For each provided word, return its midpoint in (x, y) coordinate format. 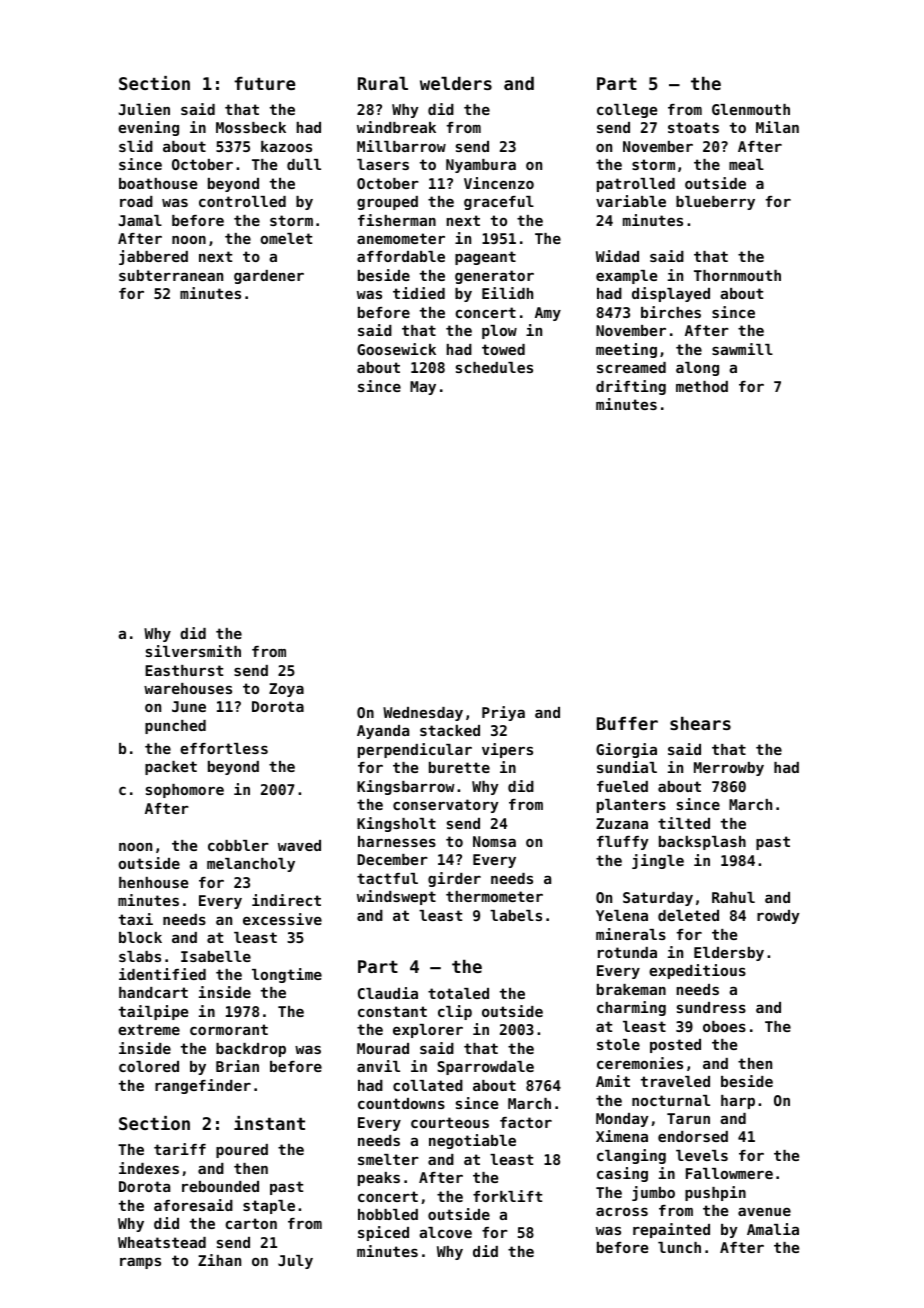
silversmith (193, 651)
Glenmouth (751, 109)
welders (456, 83)
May (423, 388)
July (295, 1262)
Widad (617, 256)
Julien (144, 109)
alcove (445, 1232)
